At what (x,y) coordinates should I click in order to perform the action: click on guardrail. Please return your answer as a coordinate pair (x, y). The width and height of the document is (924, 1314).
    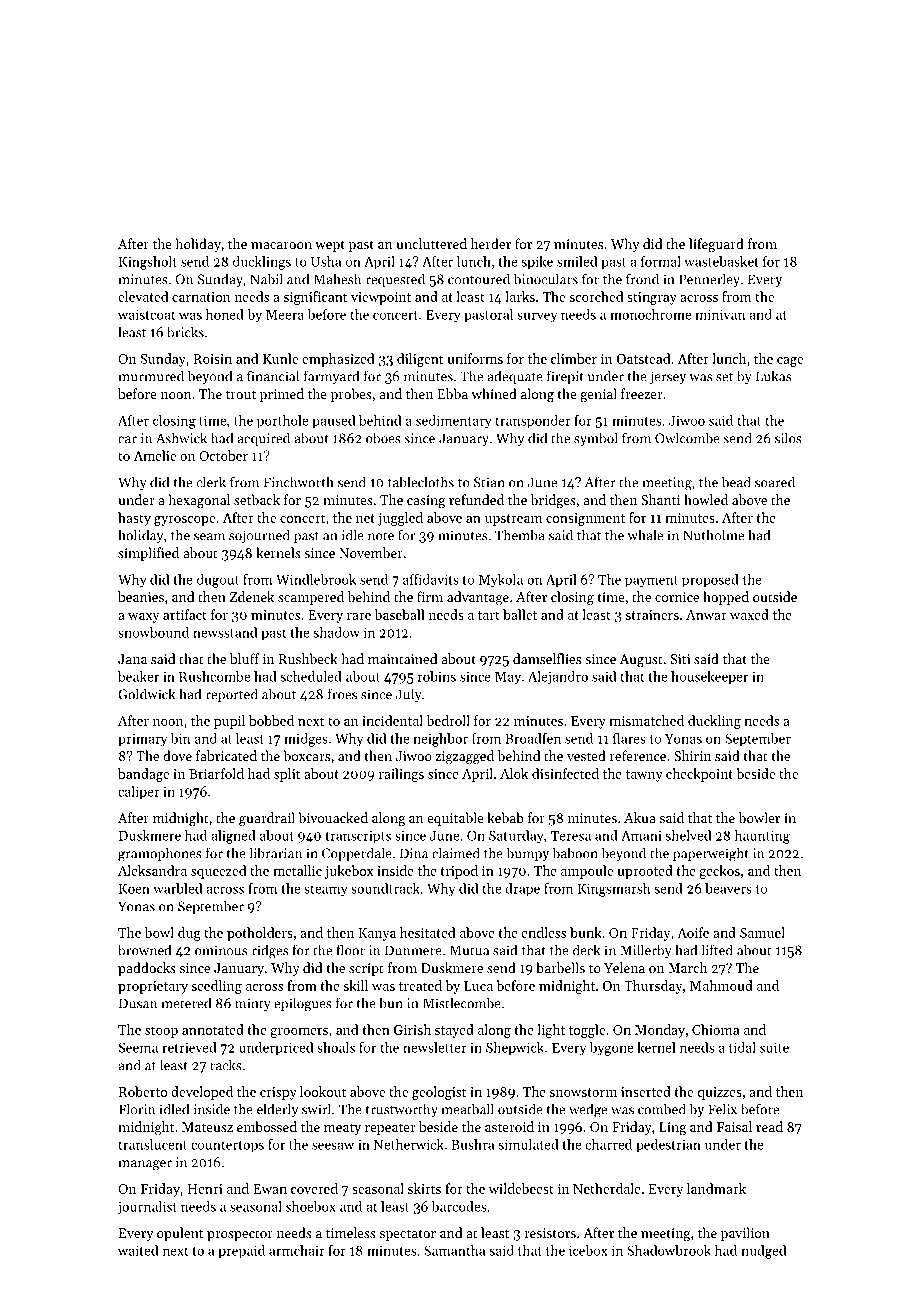
    Looking at the image, I should click on (267, 819).
